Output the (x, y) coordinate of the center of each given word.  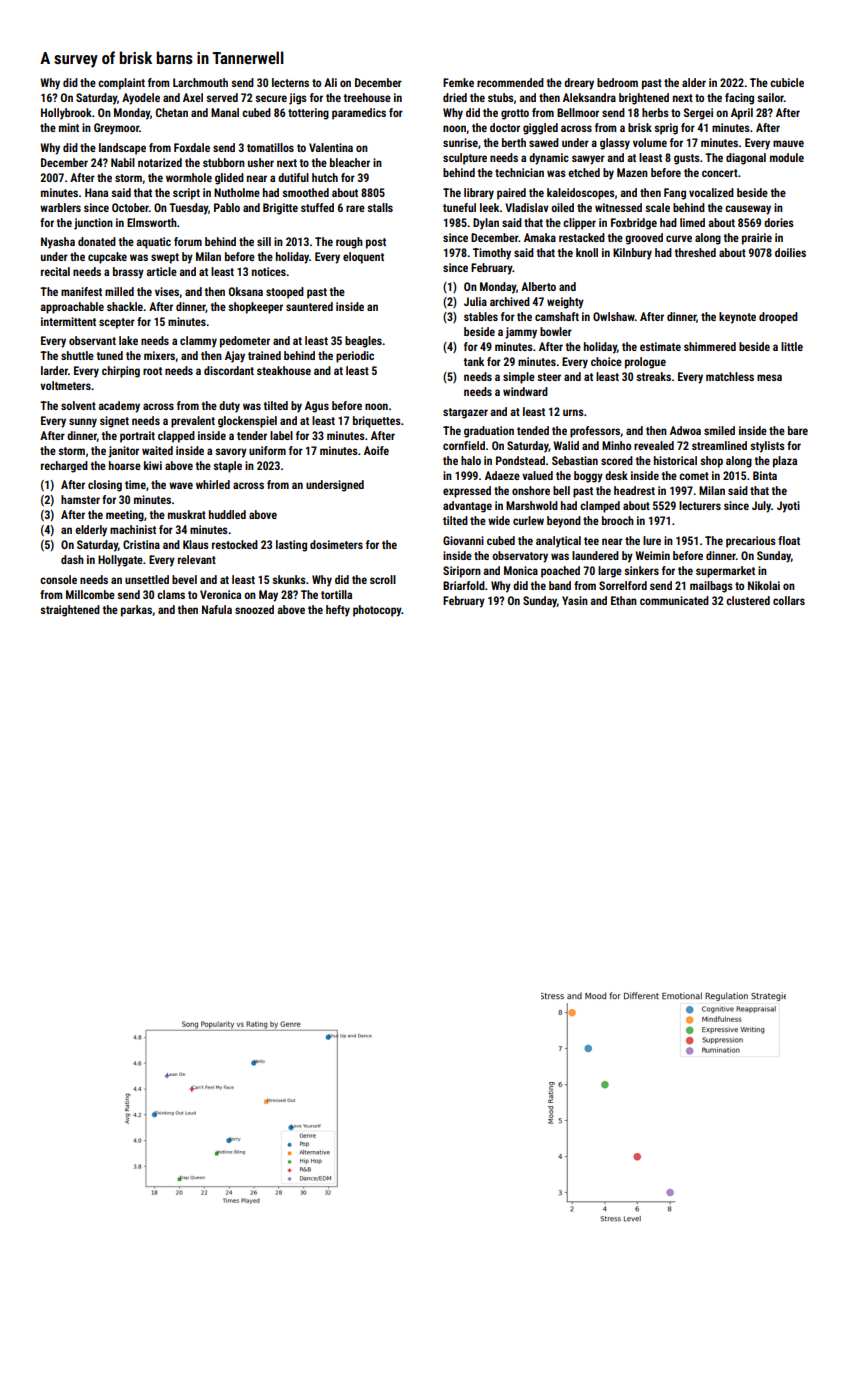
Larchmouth (200, 82)
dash (72, 559)
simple (519, 378)
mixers (160, 356)
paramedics (359, 114)
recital (55, 271)
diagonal (746, 159)
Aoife (376, 450)
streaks (653, 376)
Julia (475, 301)
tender (252, 435)
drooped (778, 318)
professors (595, 432)
